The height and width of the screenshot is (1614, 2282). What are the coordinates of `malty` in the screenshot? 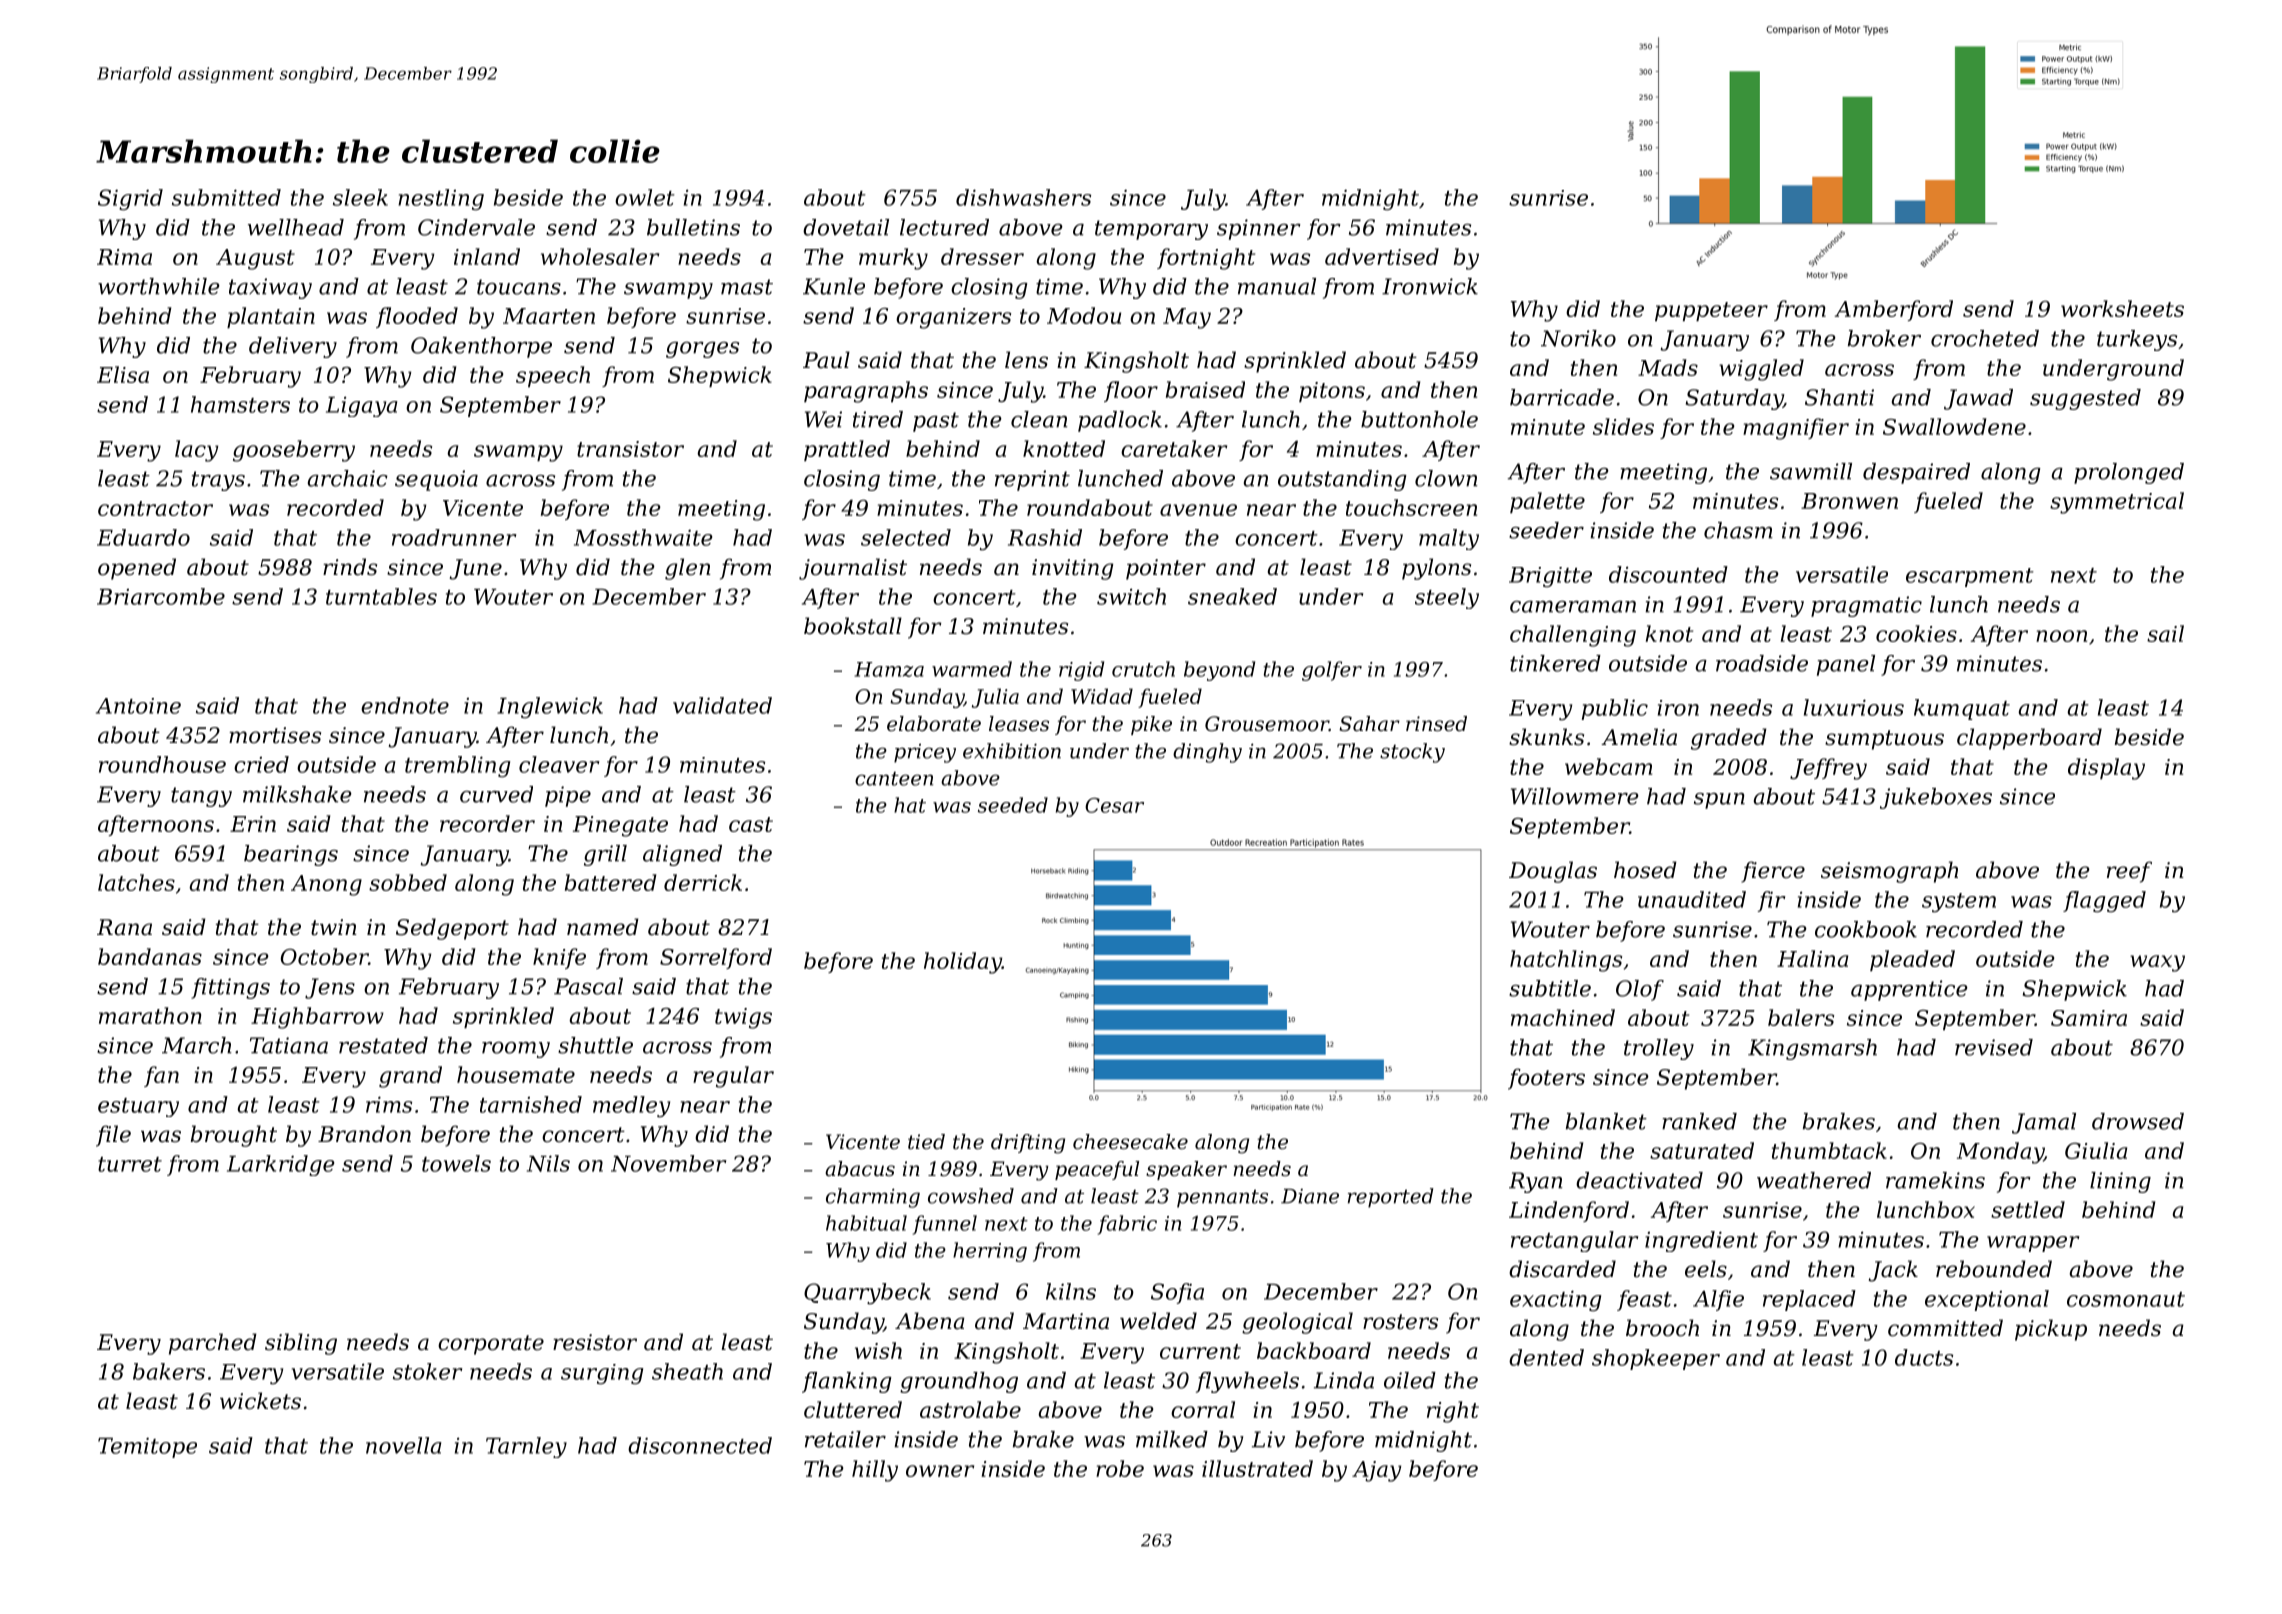 It's located at (1449, 539).
